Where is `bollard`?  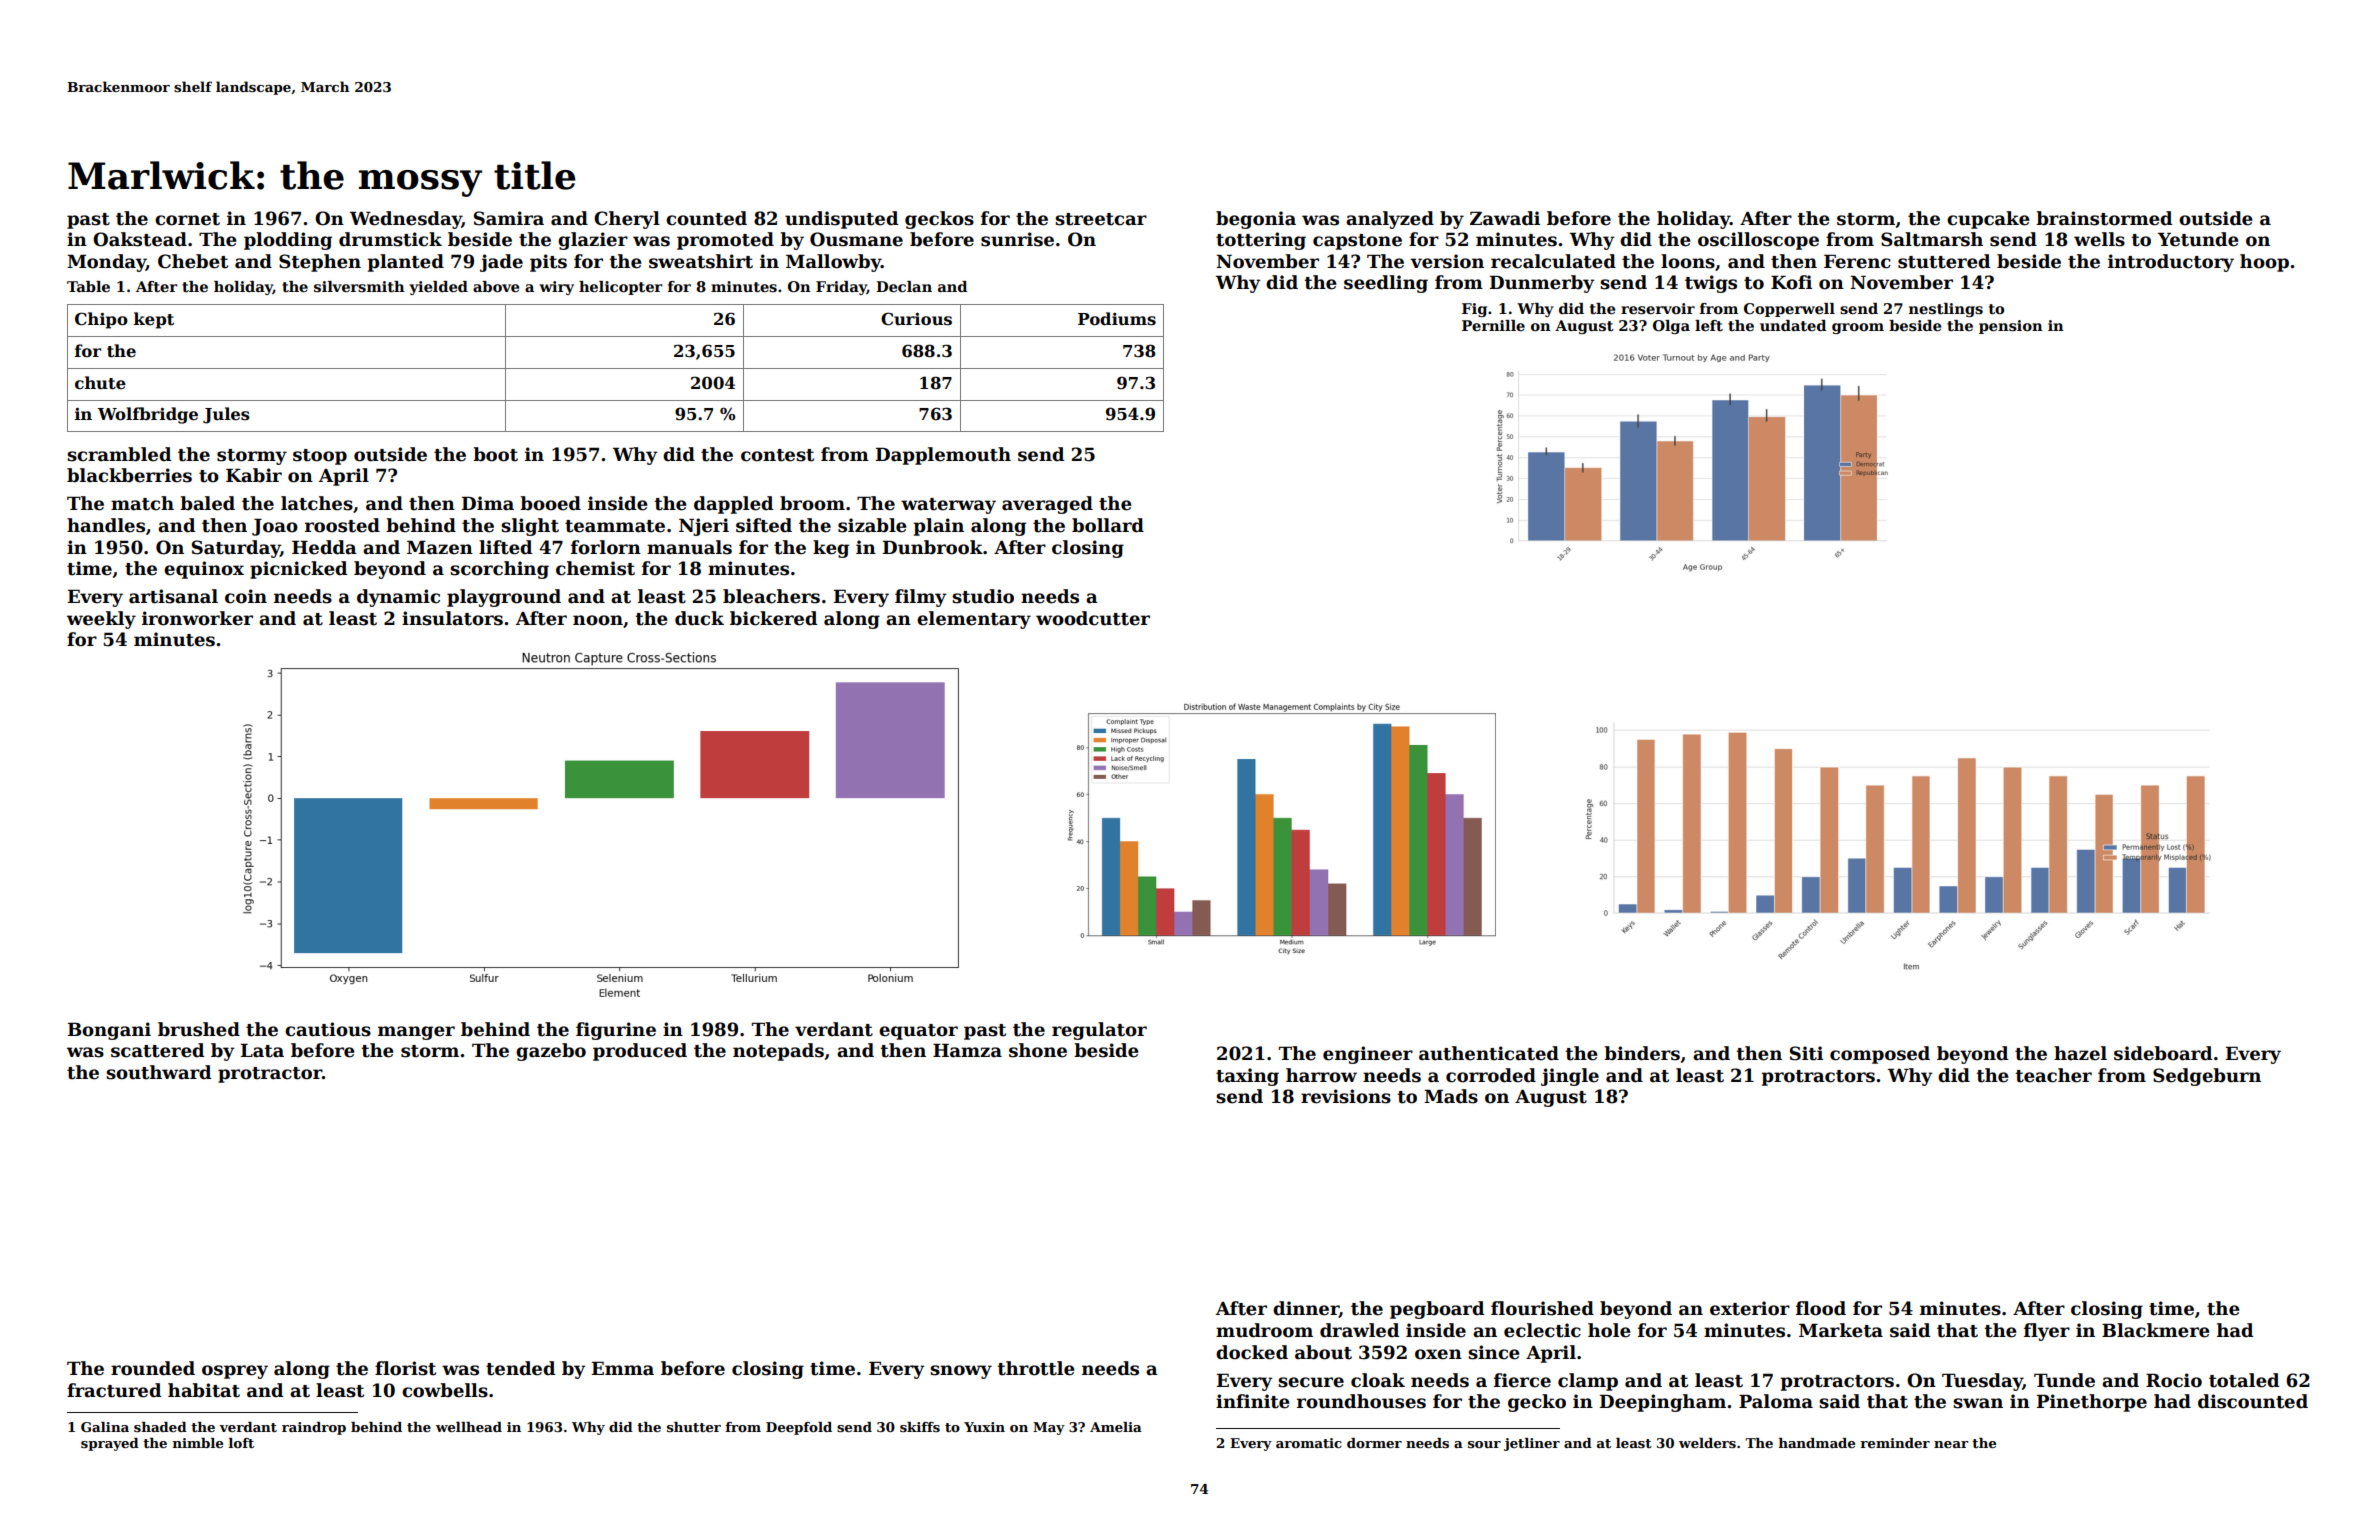 bollard is located at coordinates (1108, 525).
